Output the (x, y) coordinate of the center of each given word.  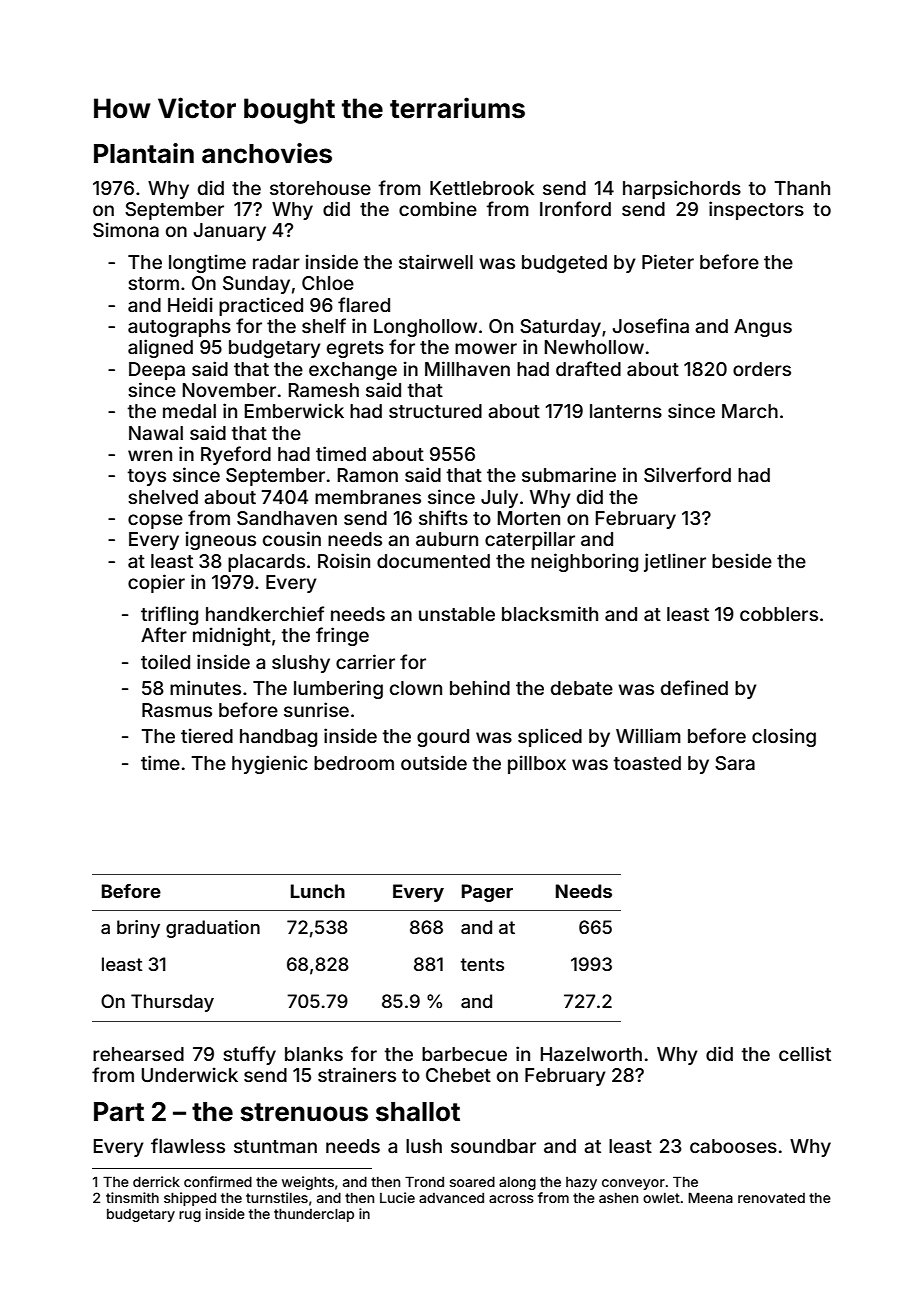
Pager (487, 893)
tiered (207, 735)
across (511, 1199)
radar (276, 262)
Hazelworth (591, 1054)
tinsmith (132, 1197)
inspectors (756, 210)
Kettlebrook (482, 188)
